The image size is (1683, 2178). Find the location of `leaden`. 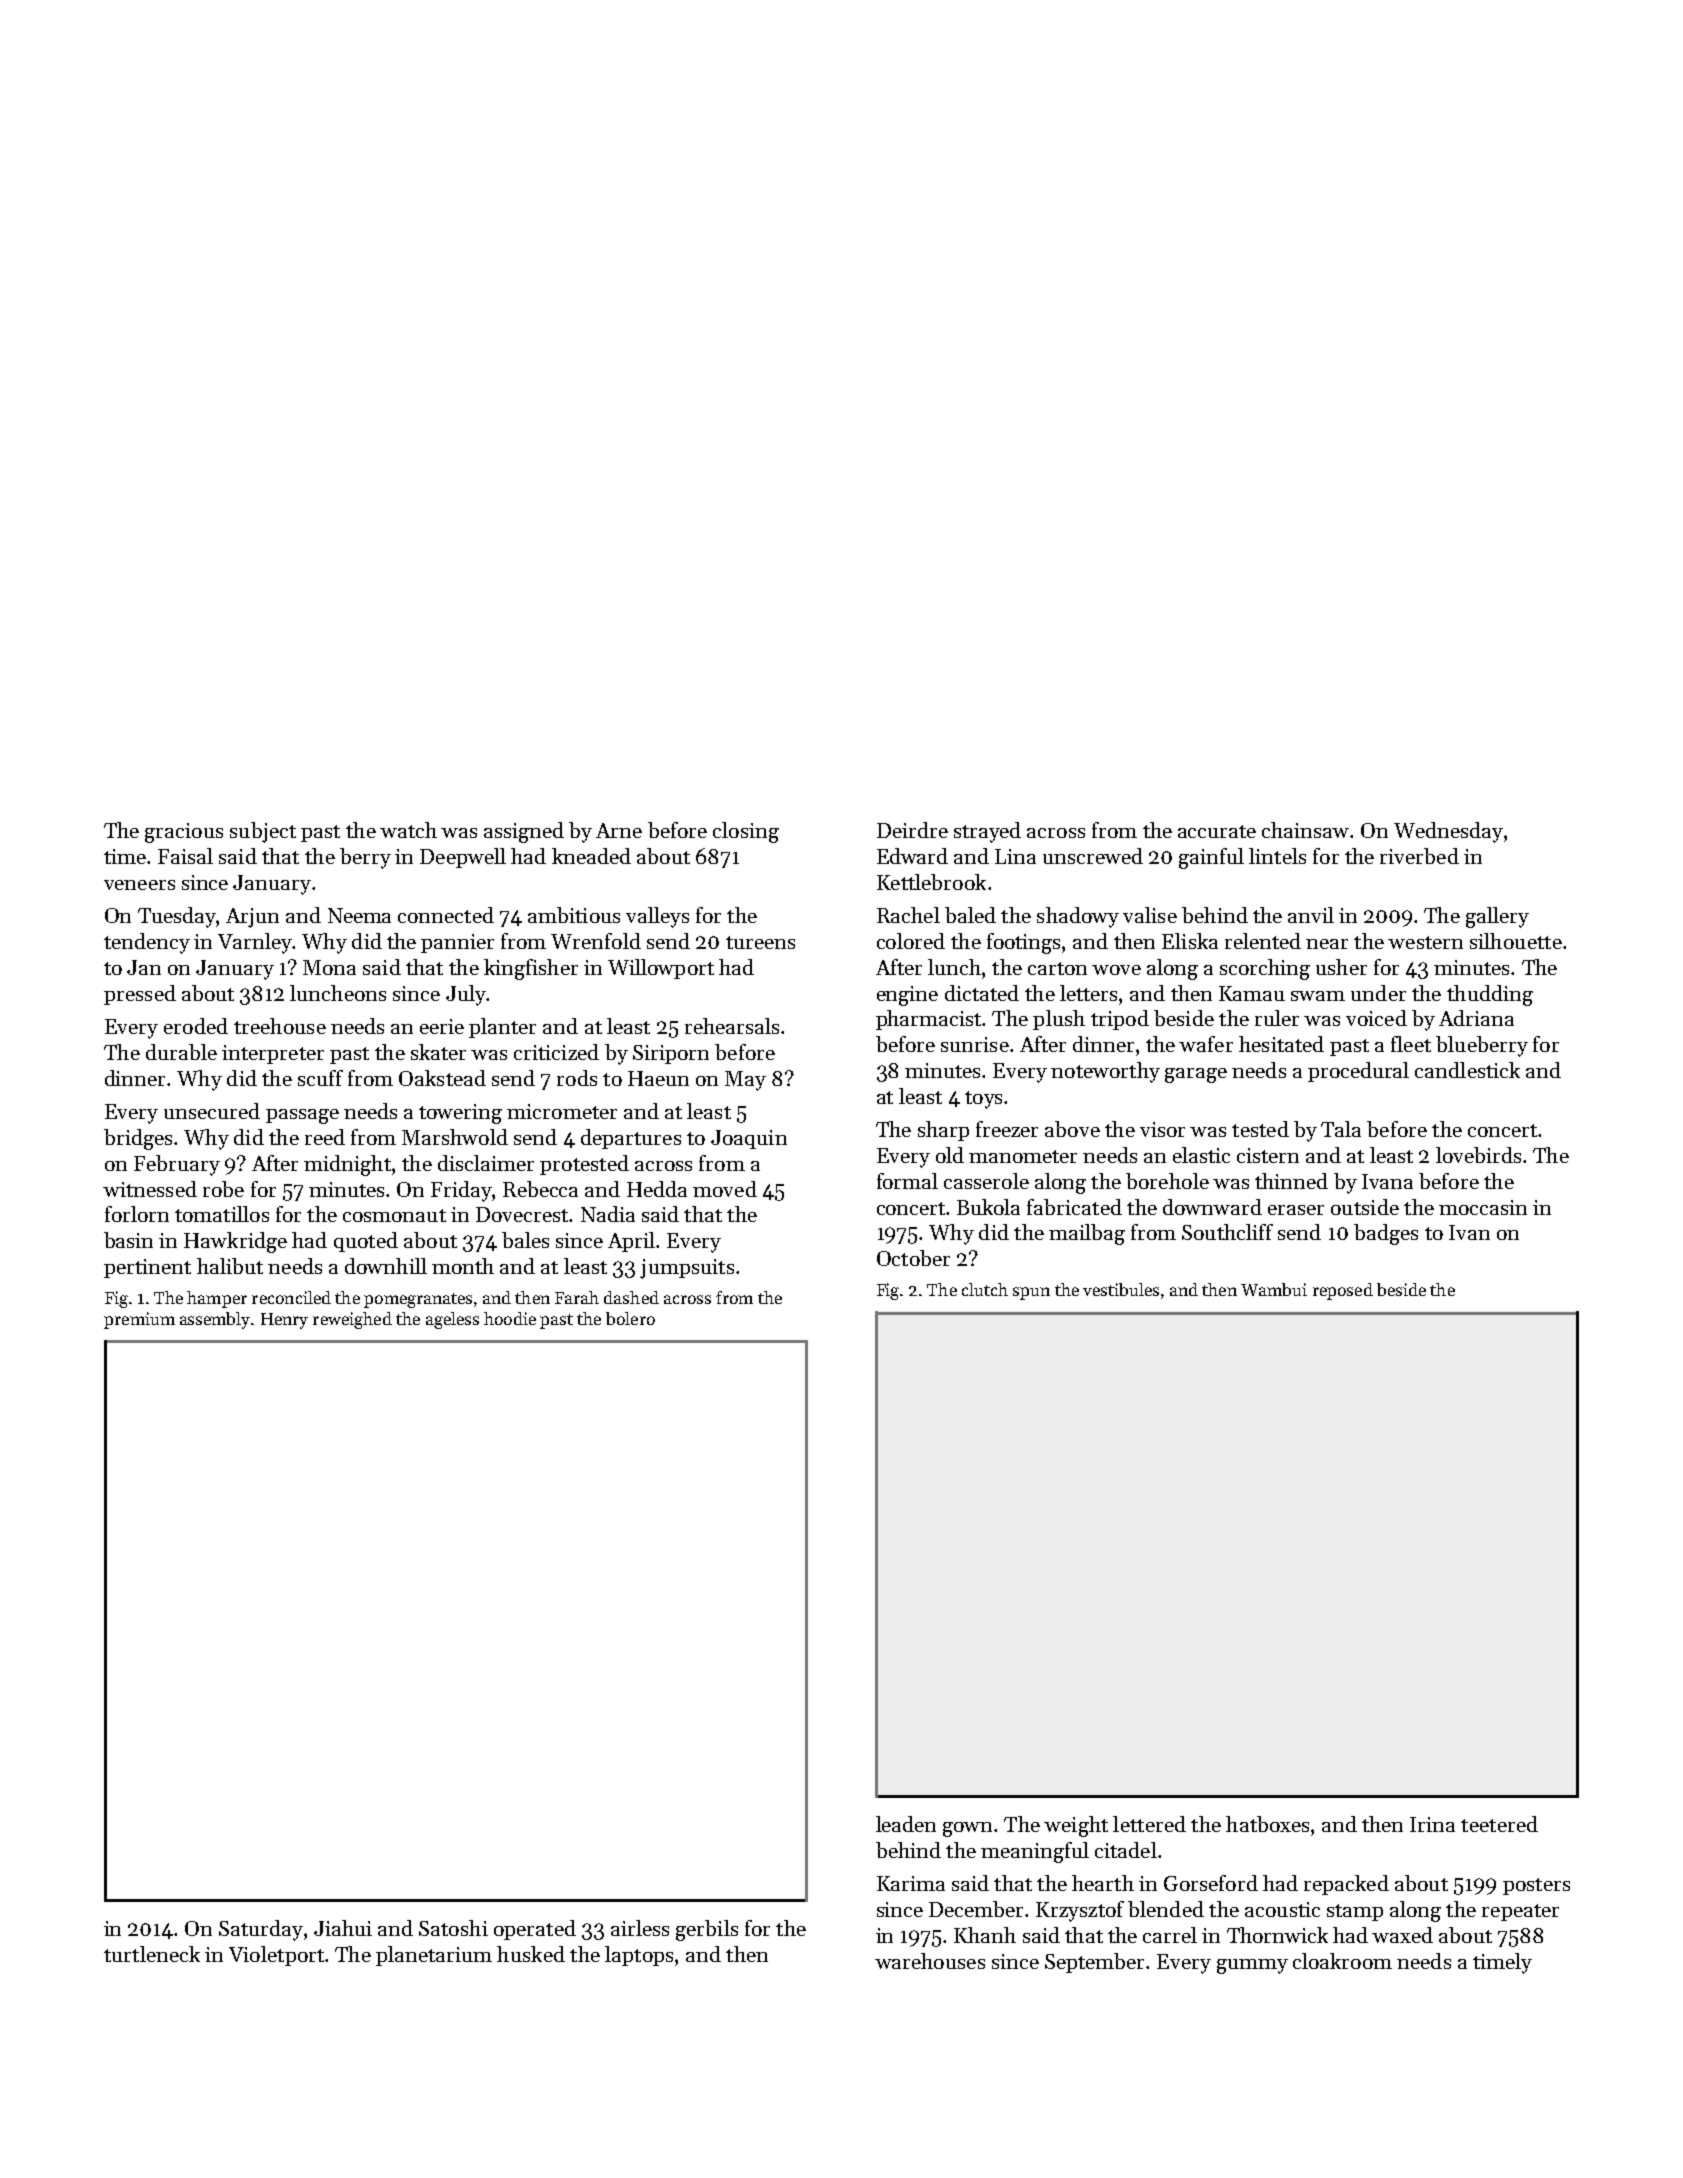

leaden is located at coordinates (906, 1824).
